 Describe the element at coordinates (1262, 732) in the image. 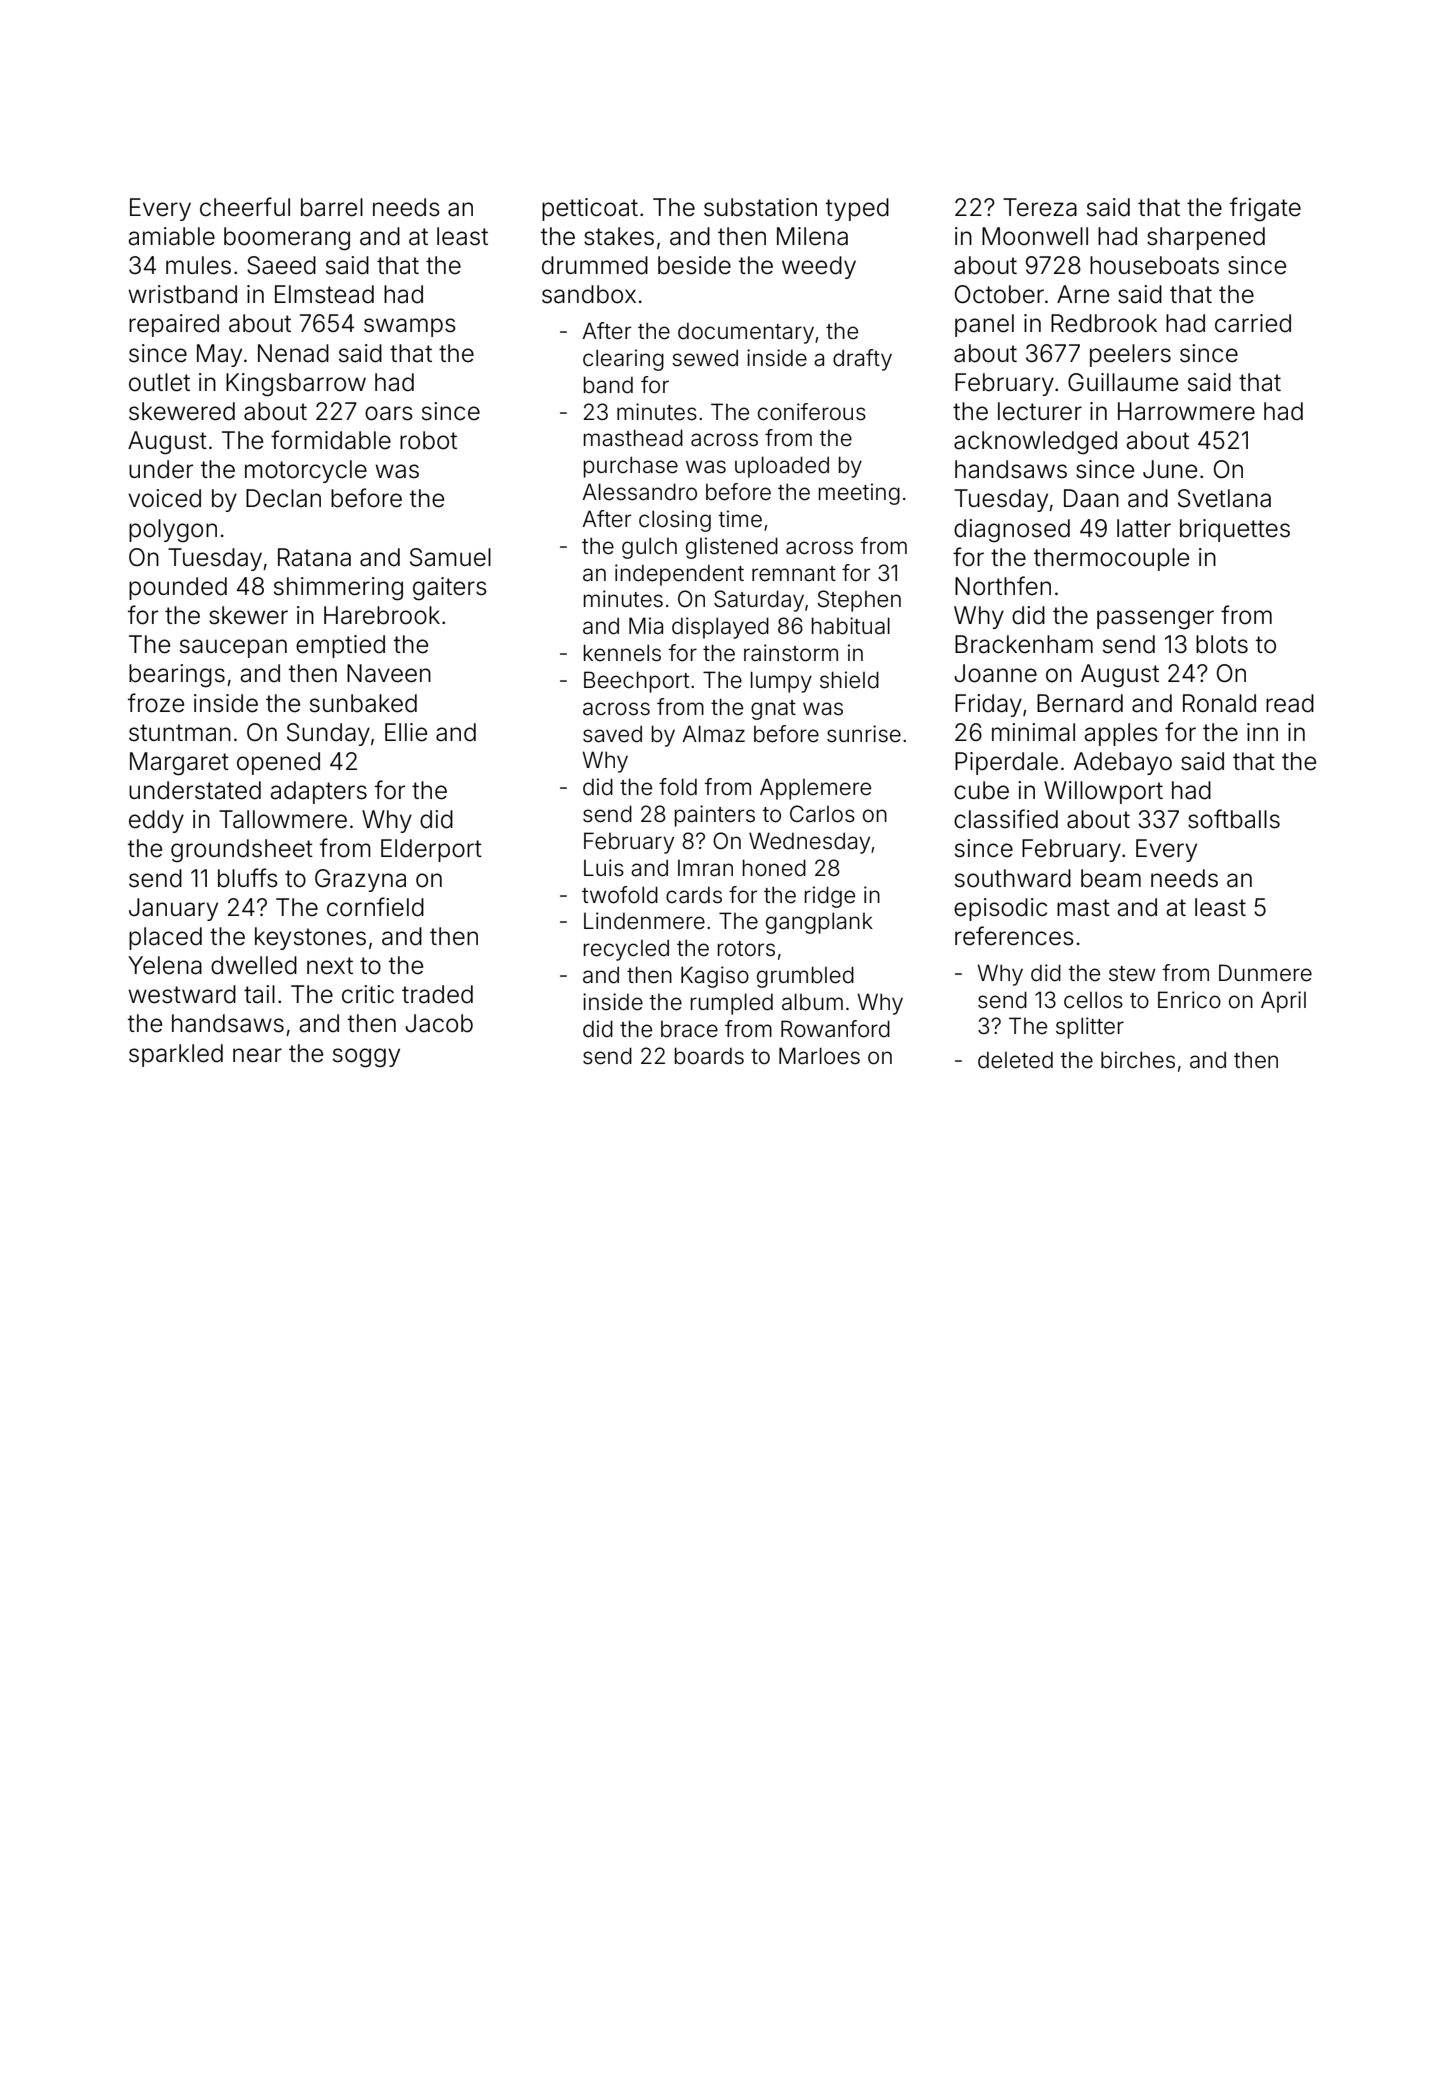

I see `inn` at that location.
